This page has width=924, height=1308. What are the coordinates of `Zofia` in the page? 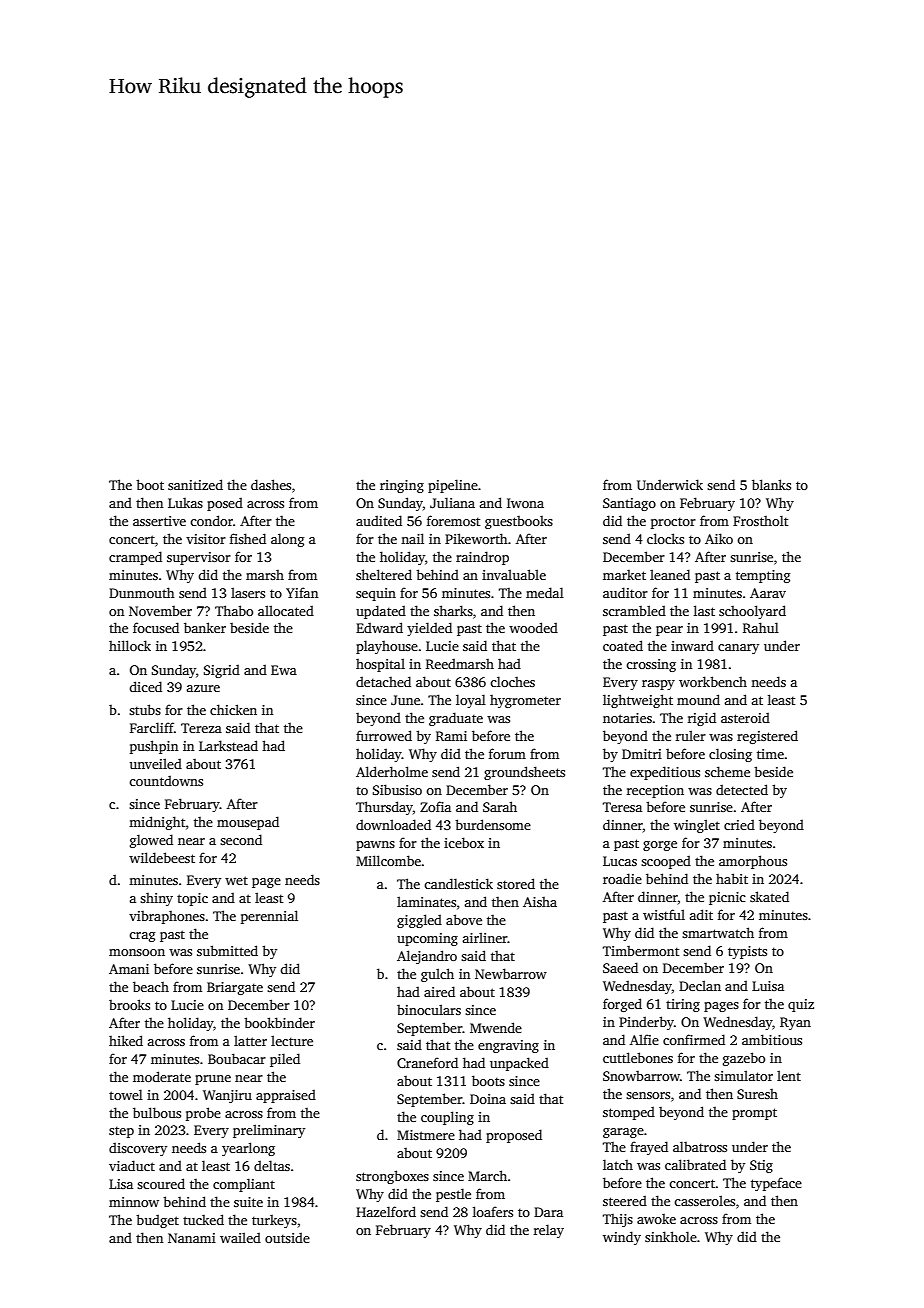 It's located at (435, 806).
